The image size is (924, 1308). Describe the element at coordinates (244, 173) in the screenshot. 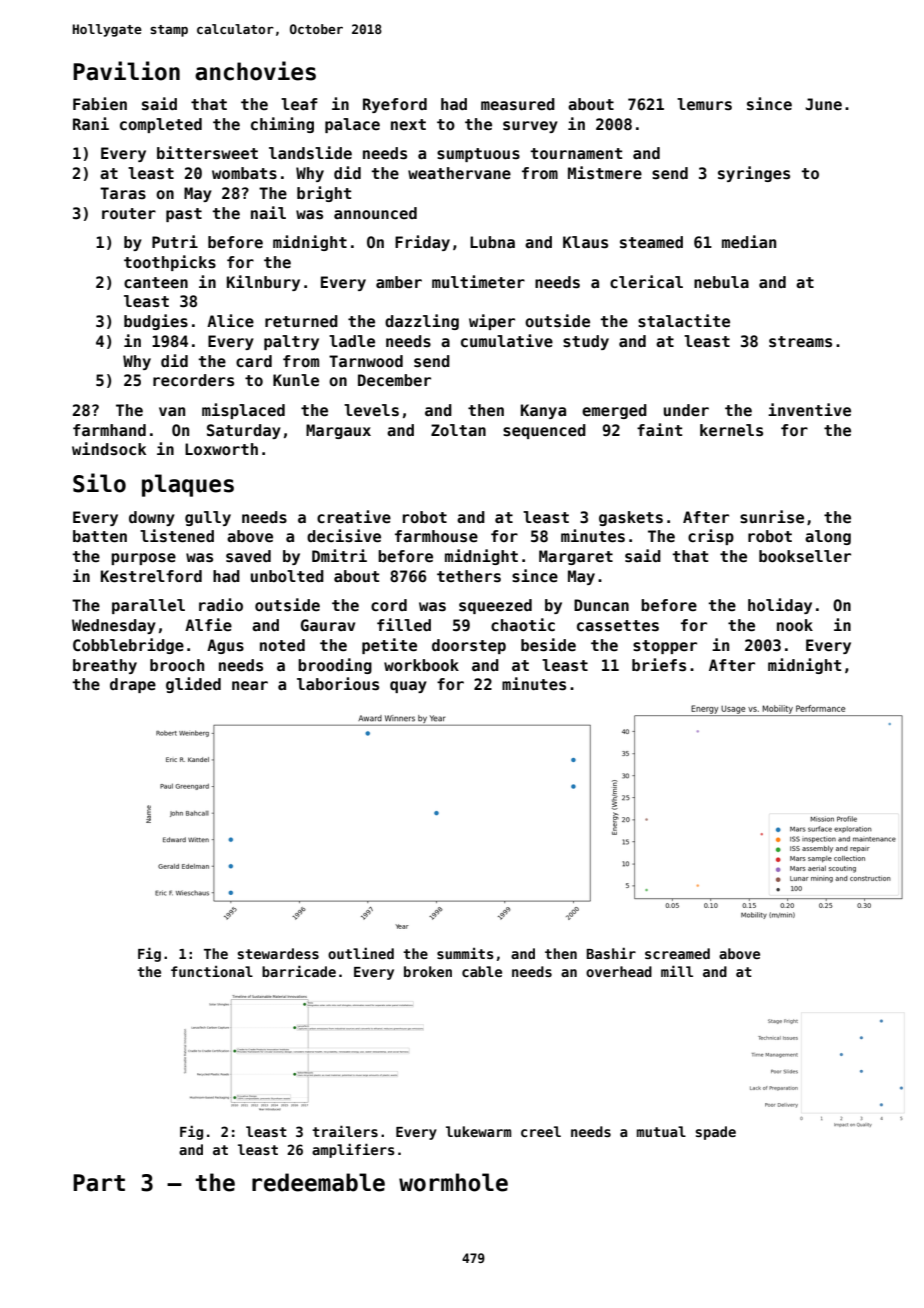

I see `wombats` at that location.
